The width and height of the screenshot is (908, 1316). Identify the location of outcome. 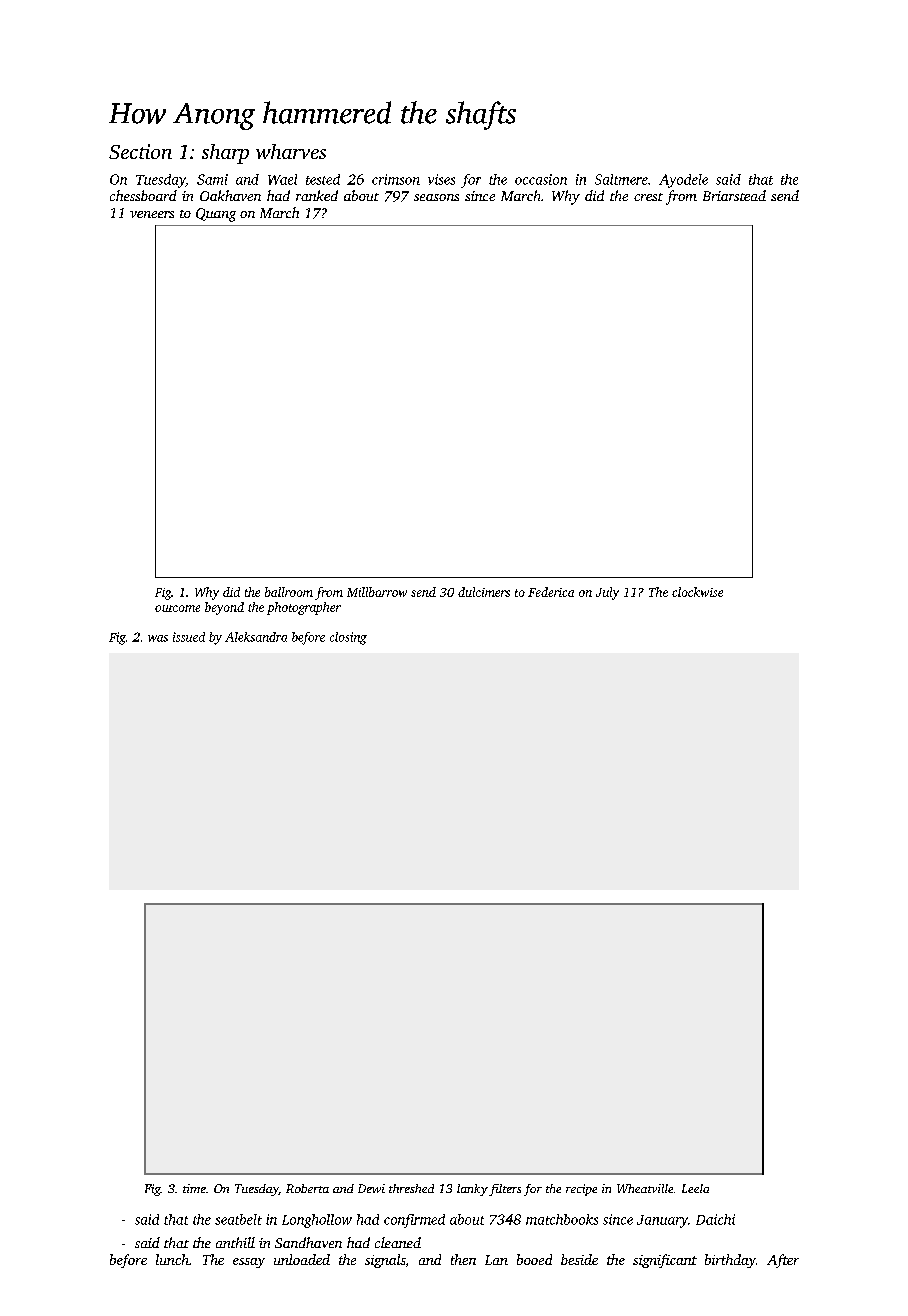
(177, 608).
